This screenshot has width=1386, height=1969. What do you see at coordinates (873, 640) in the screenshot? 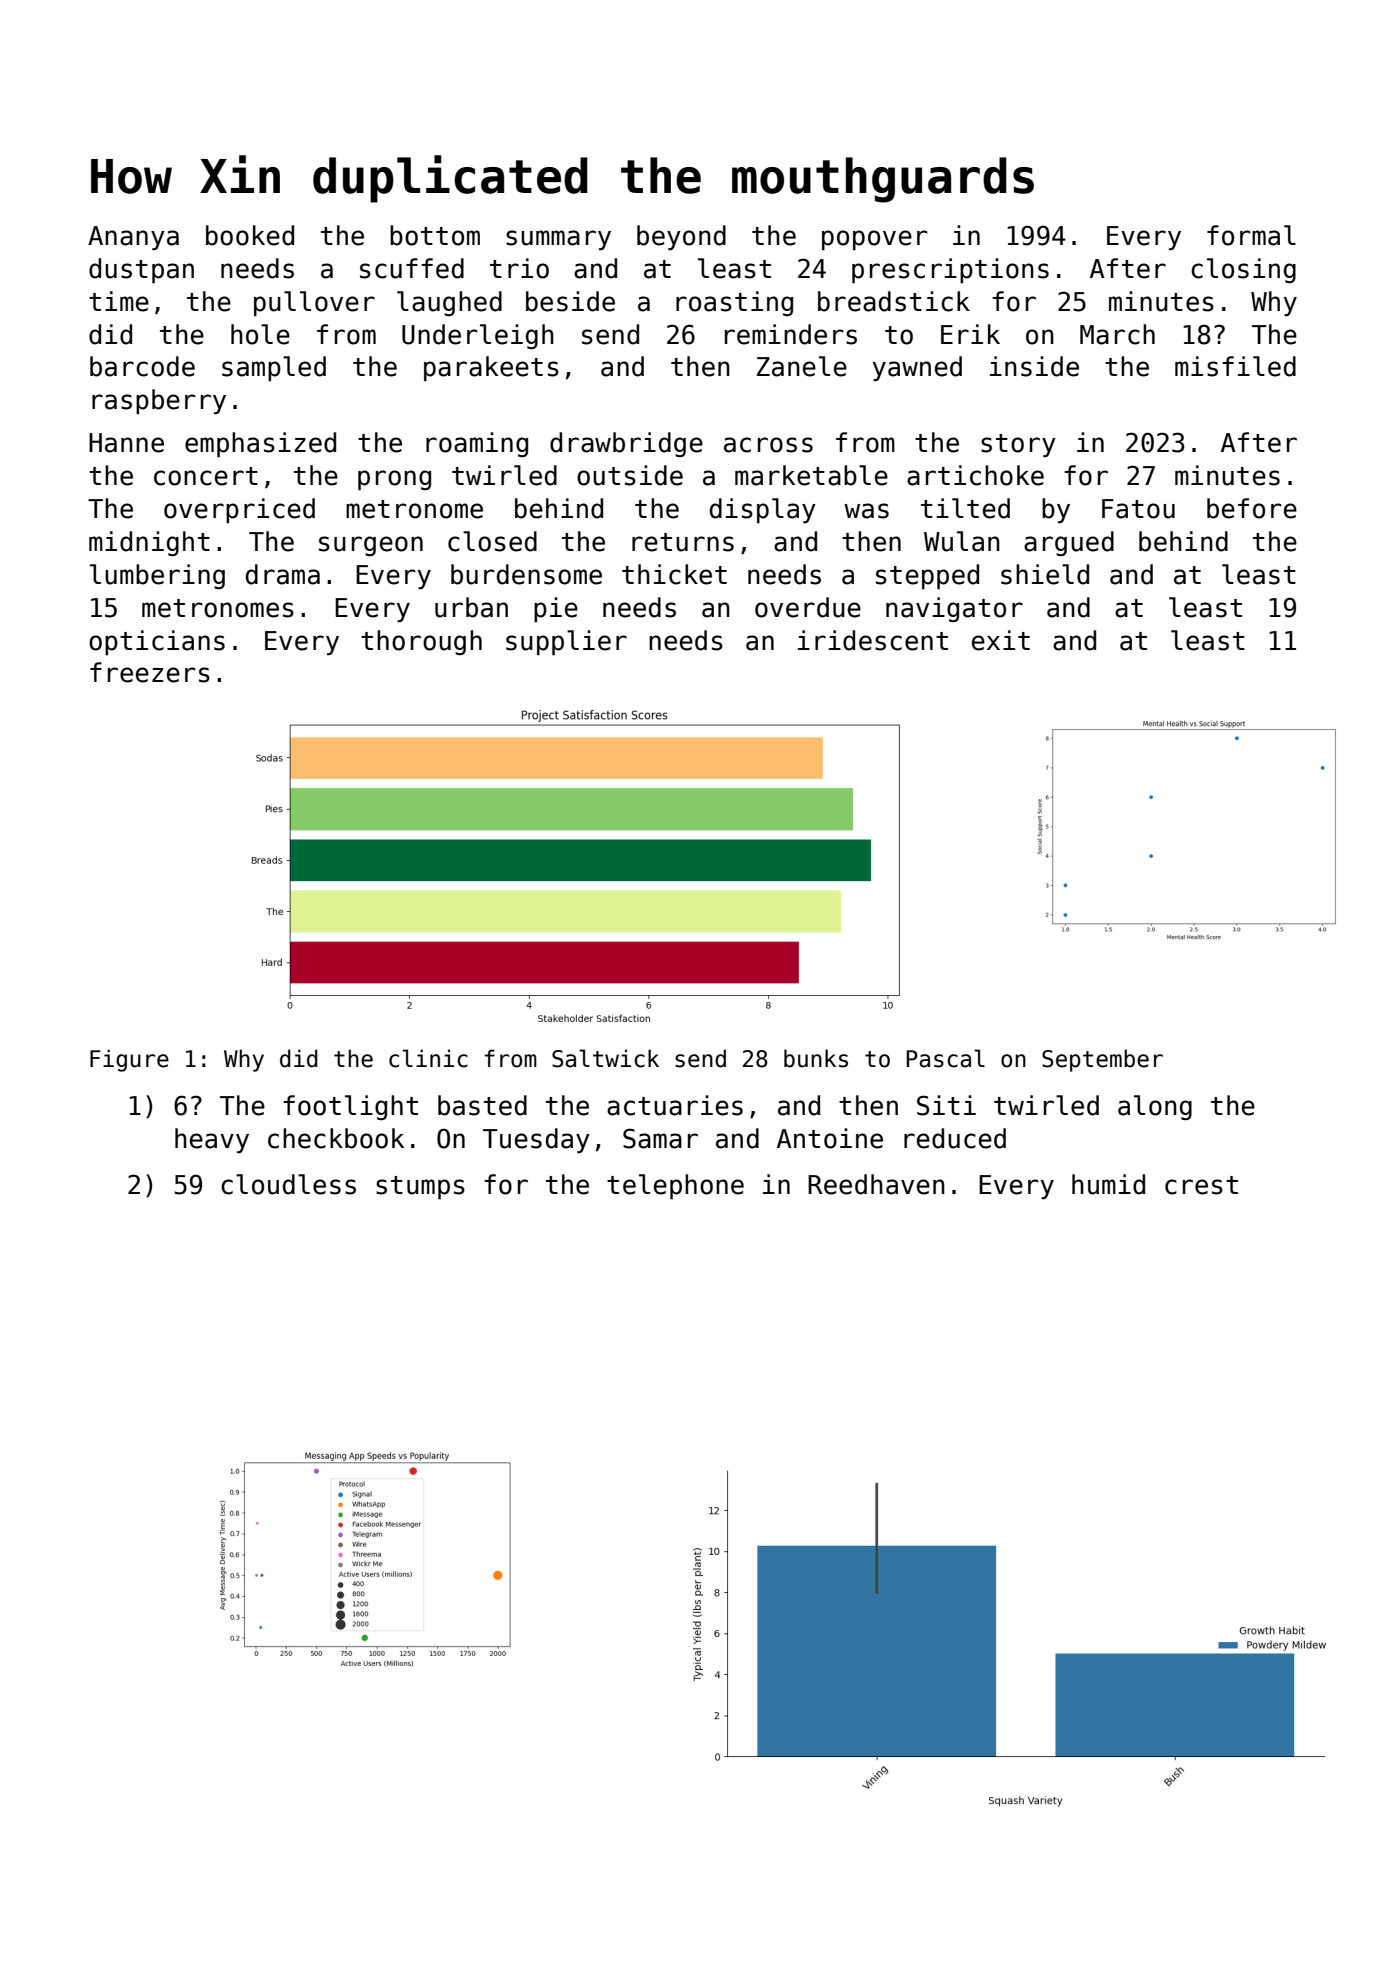
I see `iridescent` at bounding box center [873, 640].
